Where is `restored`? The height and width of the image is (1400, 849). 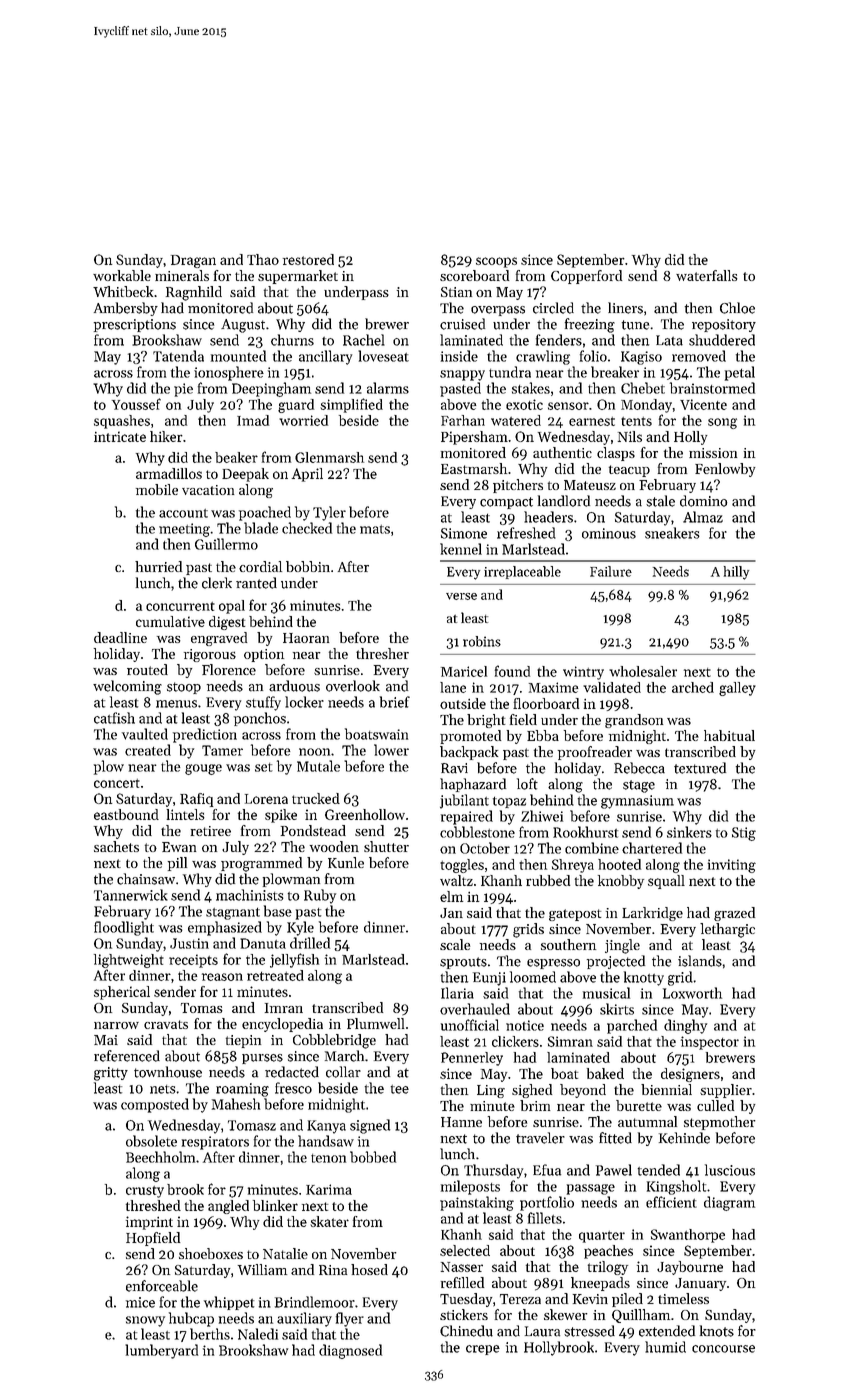 restored is located at coordinates (308, 259).
